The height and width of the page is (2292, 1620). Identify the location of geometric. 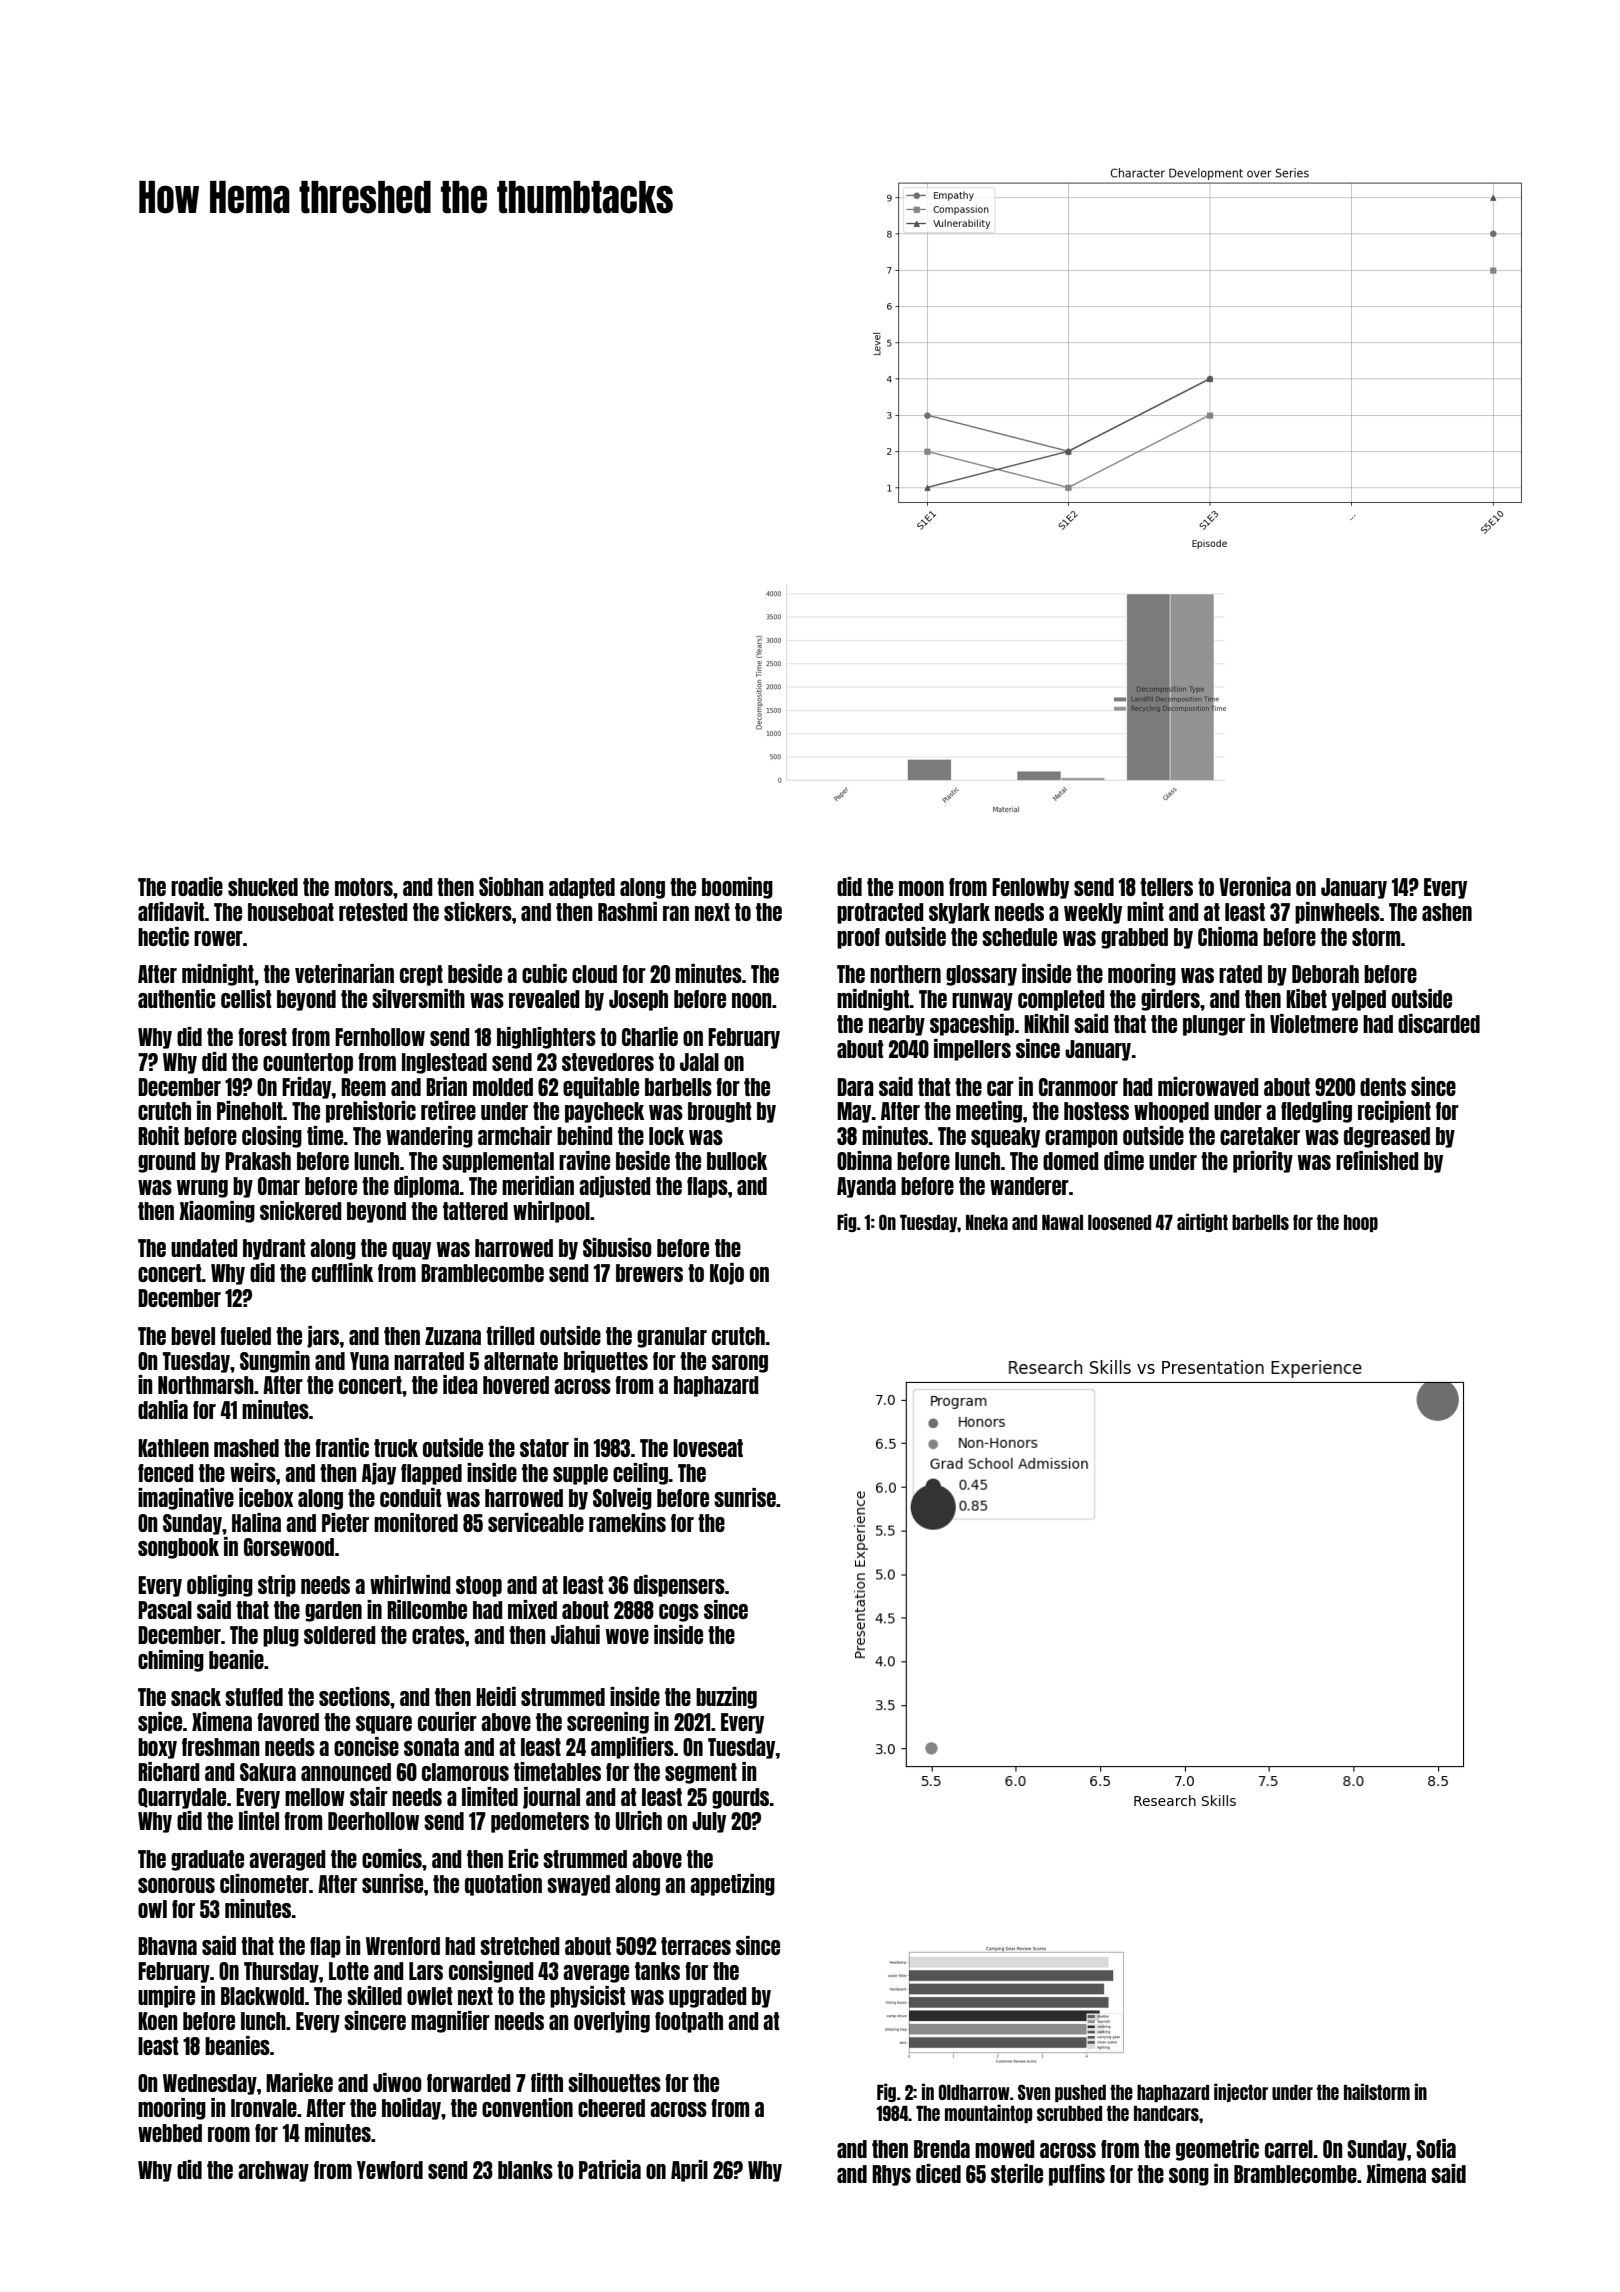
(1217, 2150).
